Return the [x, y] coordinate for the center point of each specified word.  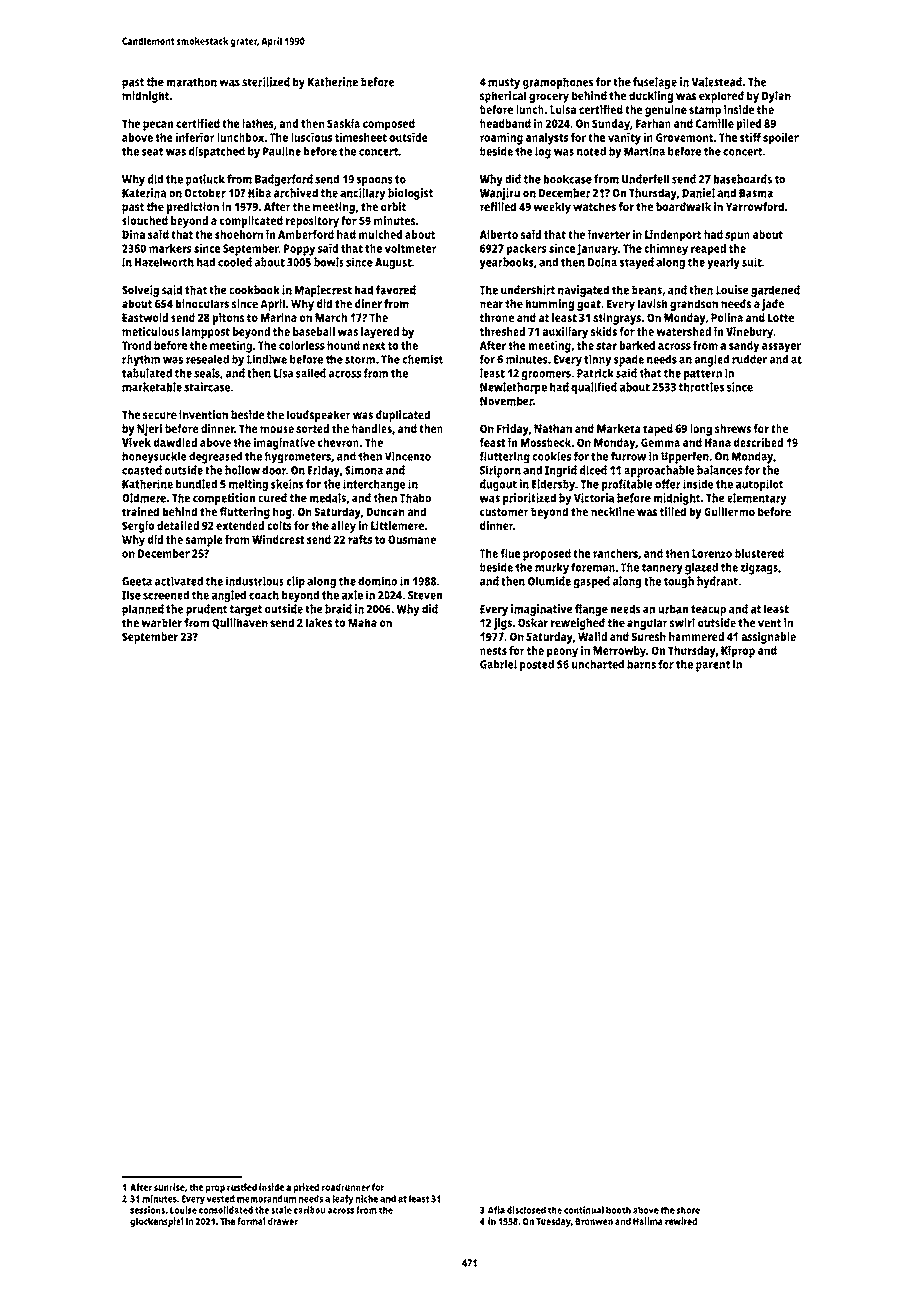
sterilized [266, 82]
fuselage [655, 83]
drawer [283, 1221]
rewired [681, 1221]
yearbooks [507, 263]
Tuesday [553, 1222]
